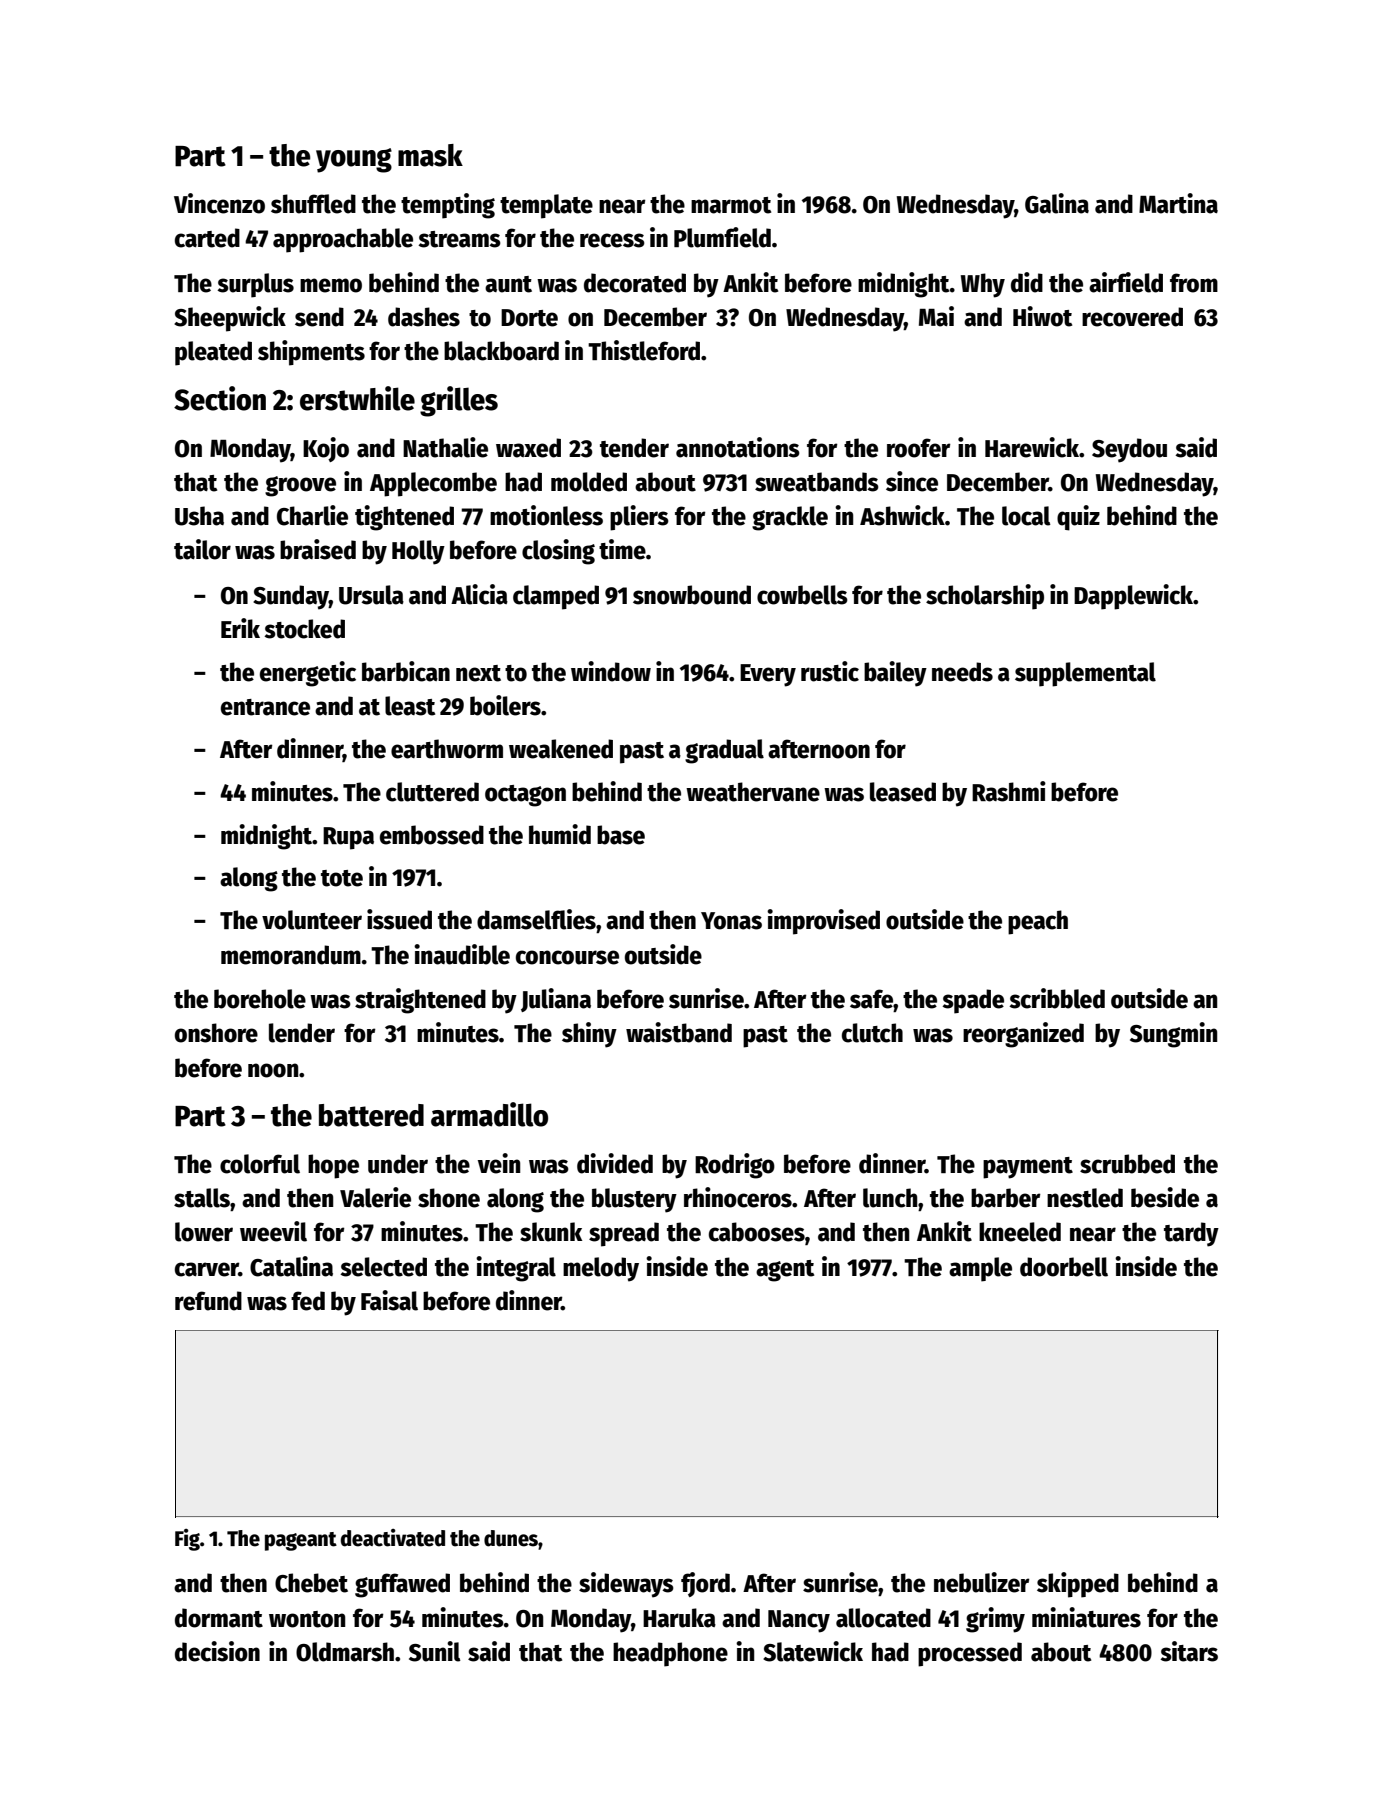 The height and width of the page is (1802, 1393). Describe the element at coordinates (962, 672) in the page. I see `needs` at that location.
